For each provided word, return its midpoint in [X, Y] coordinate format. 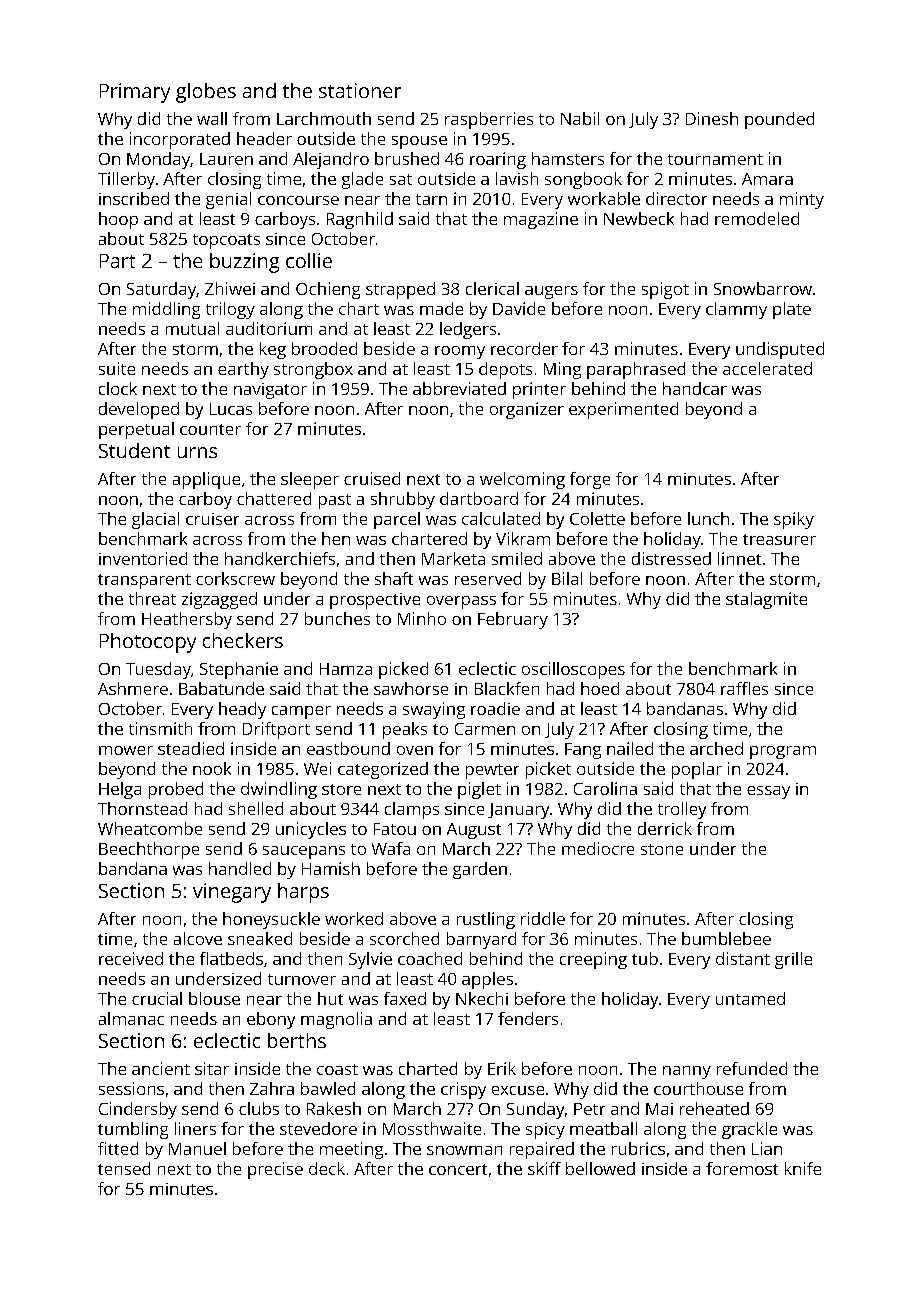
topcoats [226, 241]
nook [212, 768]
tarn [431, 199]
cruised [372, 478]
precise [275, 1170]
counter [210, 429]
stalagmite [766, 600]
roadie [495, 708]
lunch [708, 518]
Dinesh [712, 118]
